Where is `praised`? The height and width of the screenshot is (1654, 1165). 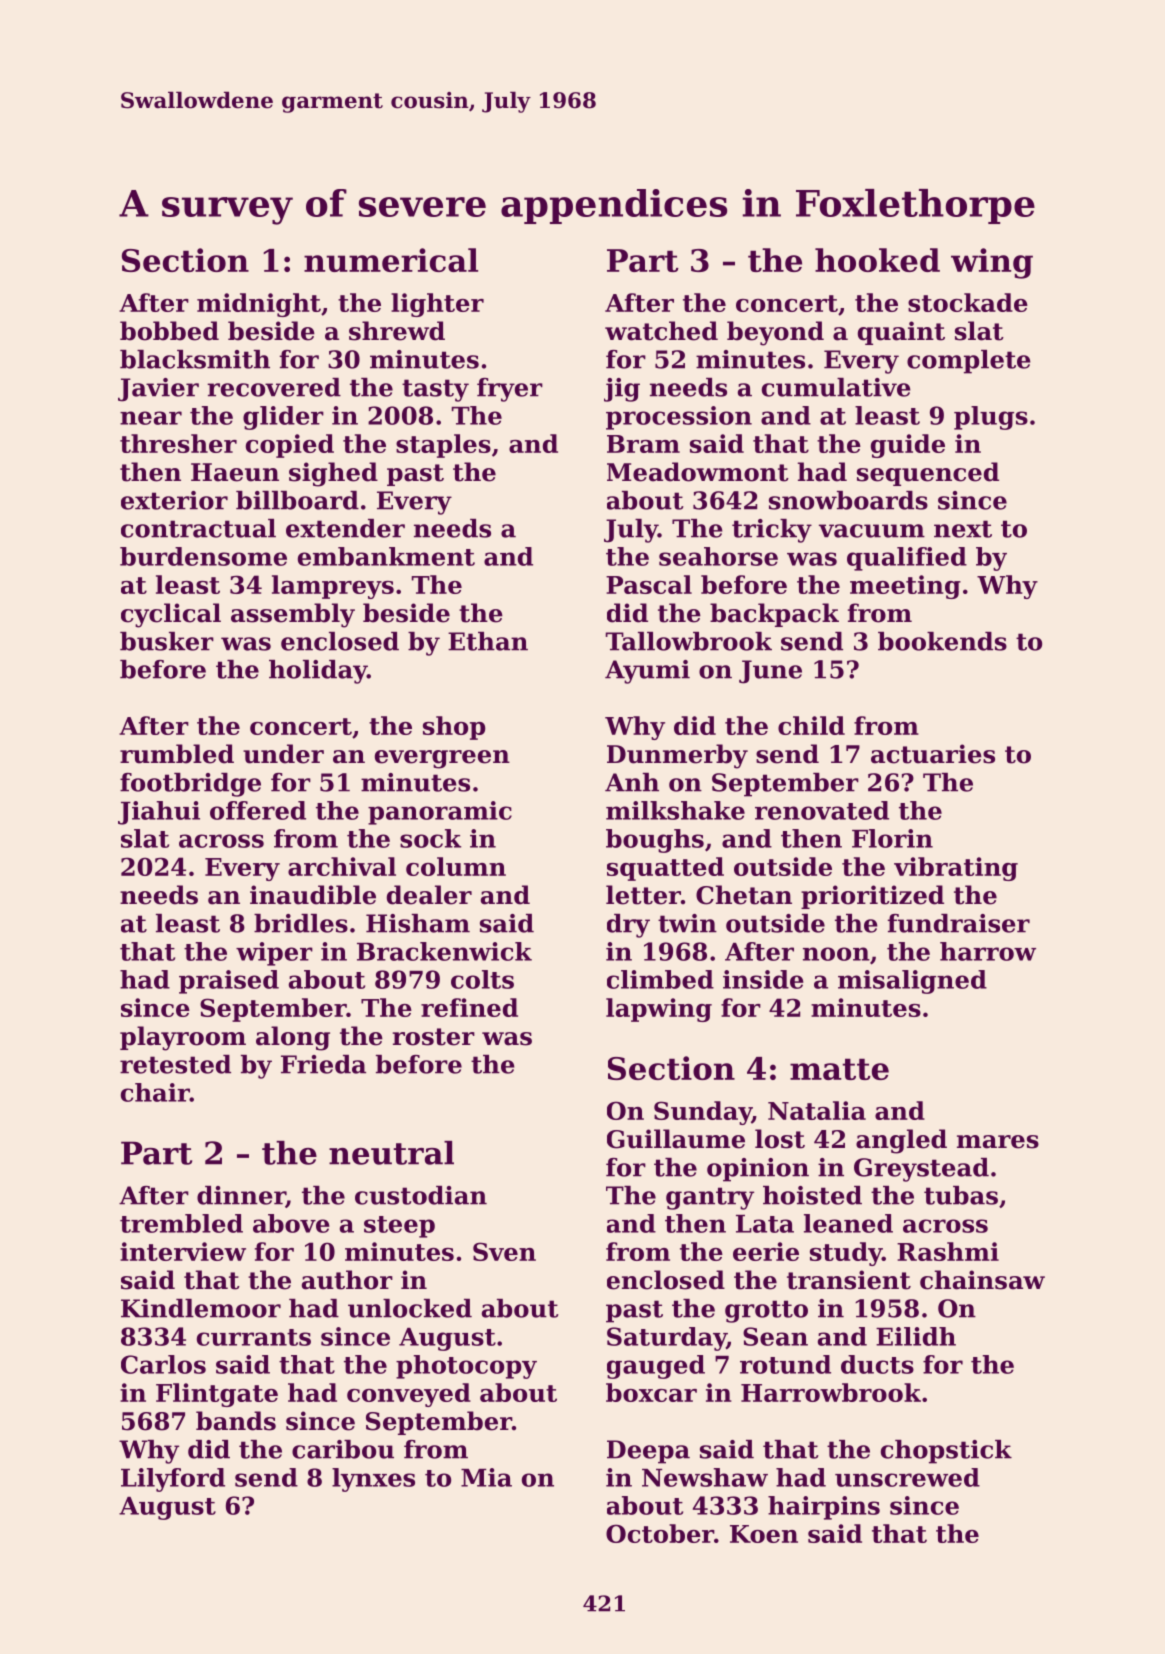
praised is located at coordinates (229, 982).
